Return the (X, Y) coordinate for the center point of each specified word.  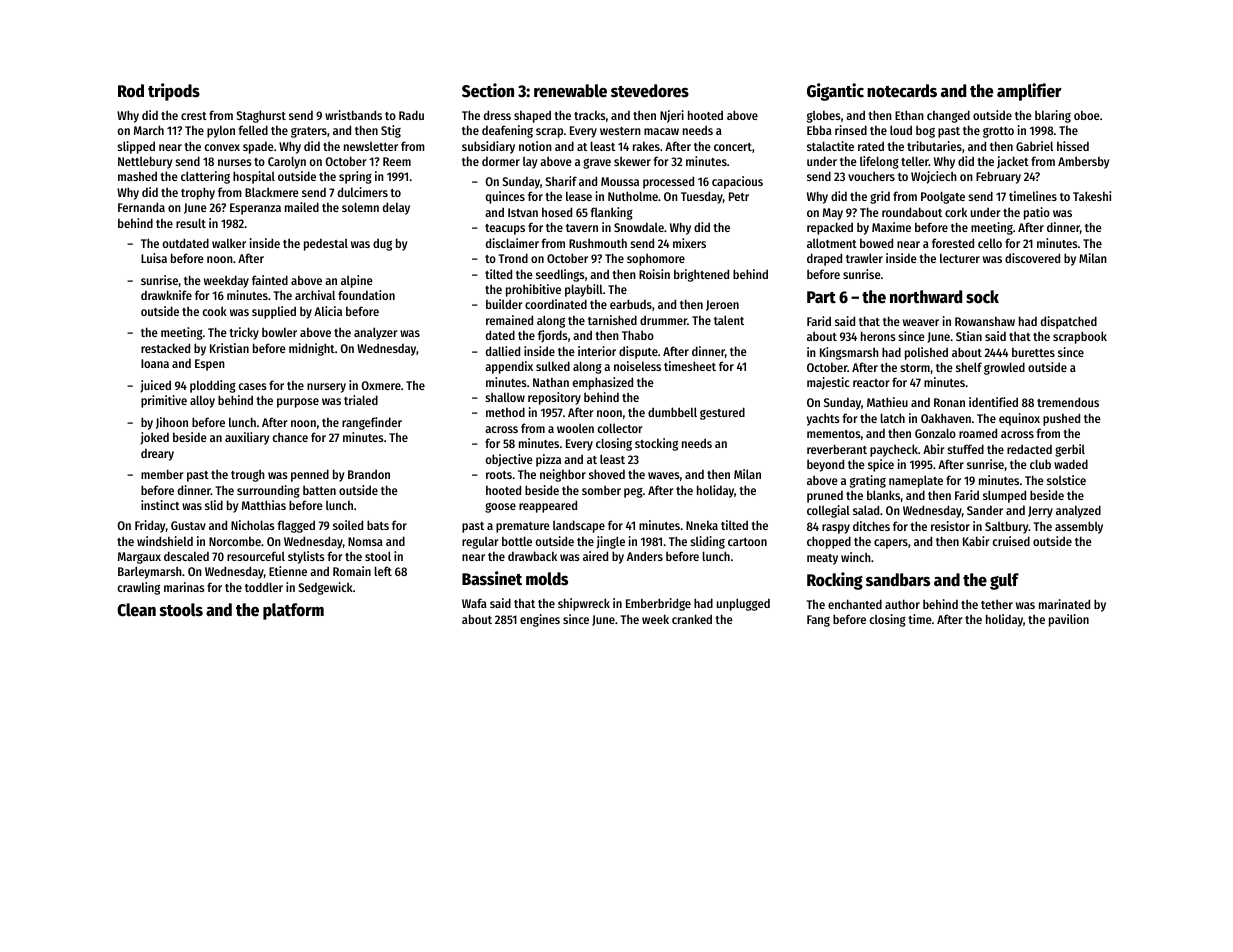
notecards (902, 91)
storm (915, 368)
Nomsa (365, 541)
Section (488, 90)
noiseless (637, 366)
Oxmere (381, 385)
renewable (570, 91)
